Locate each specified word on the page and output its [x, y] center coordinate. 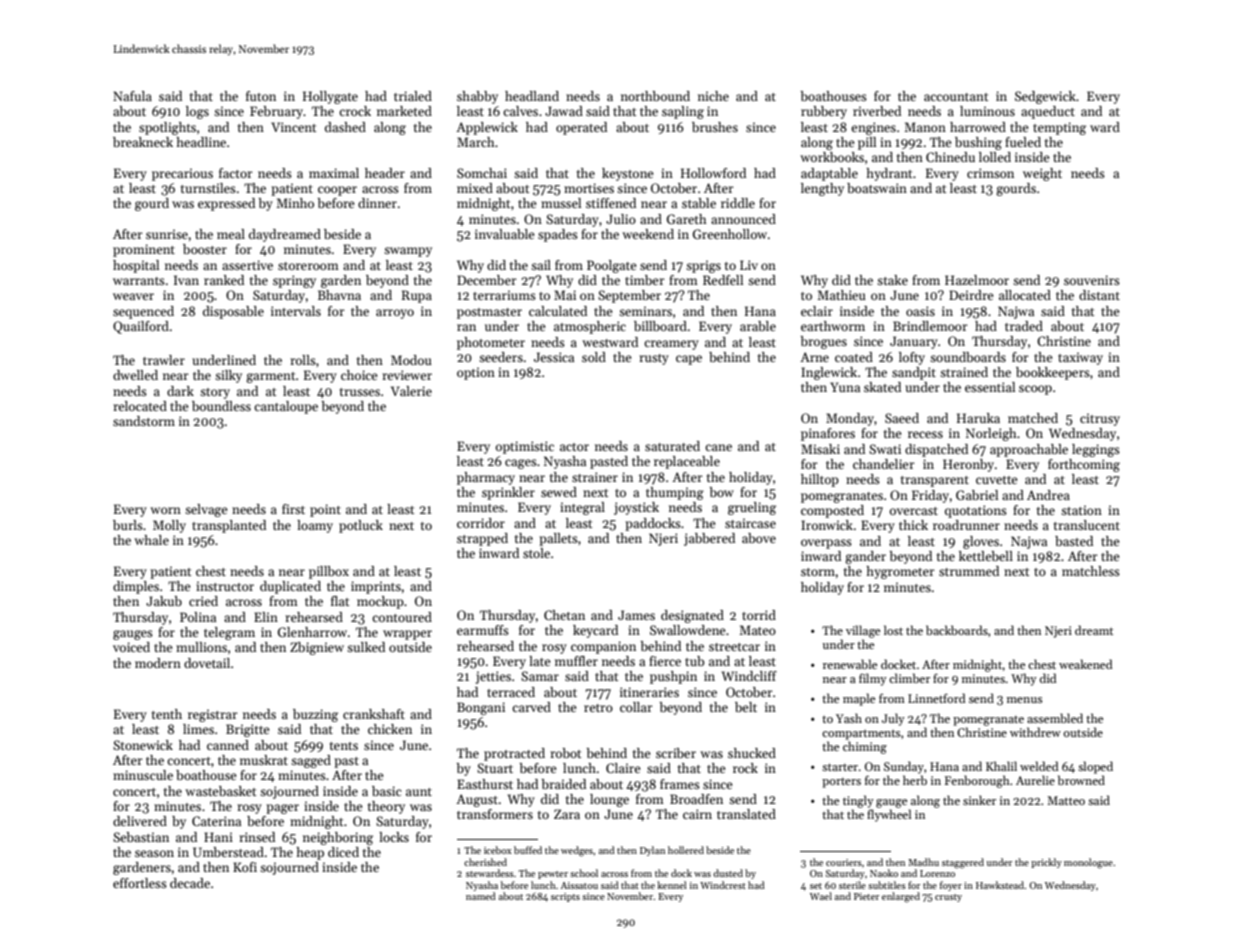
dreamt [1094, 630]
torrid [759, 615]
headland [532, 96]
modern [158, 663]
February [277, 112]
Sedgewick [1045, 97]
